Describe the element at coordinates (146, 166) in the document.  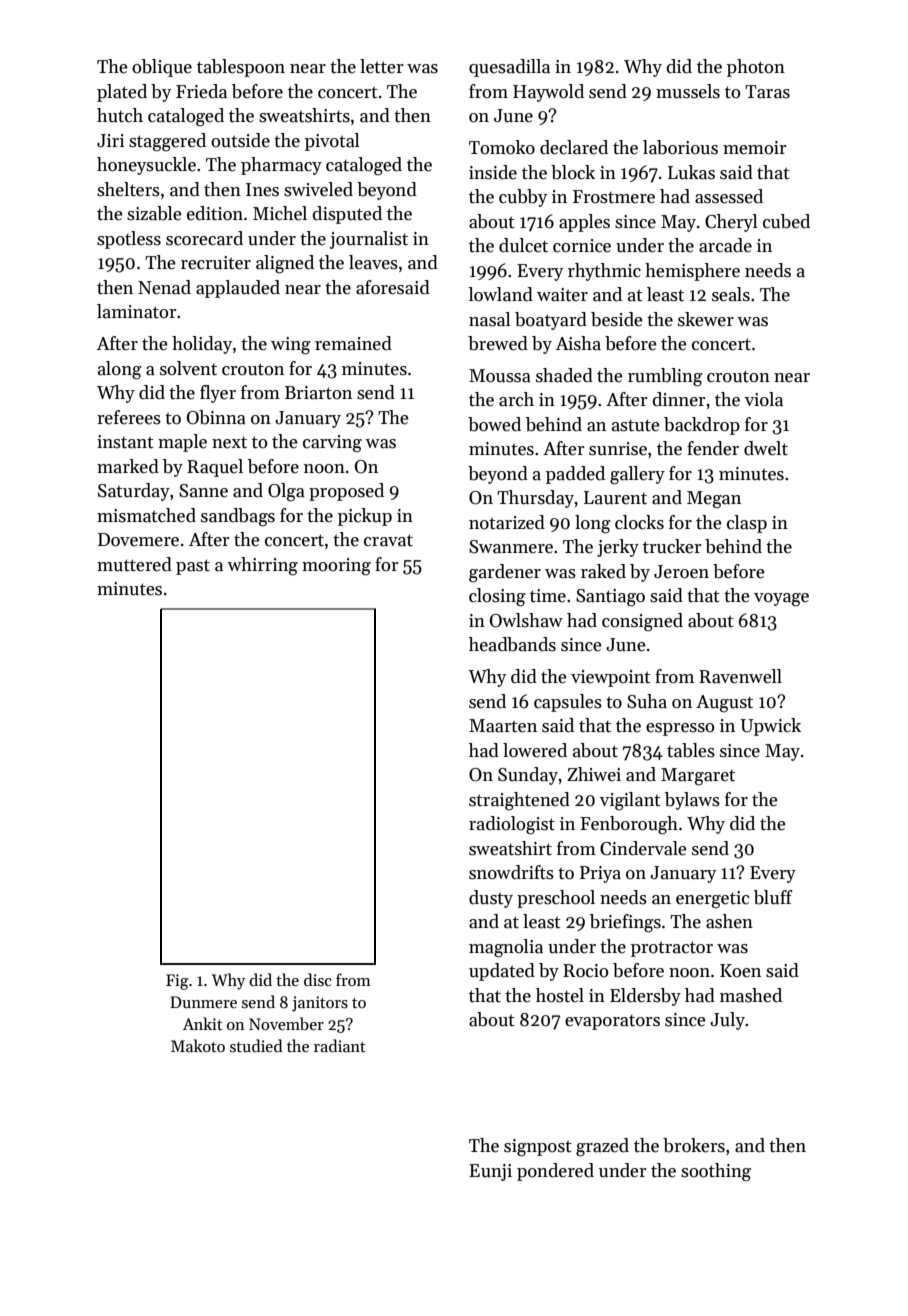
I see `honeysuckle` at that location.
